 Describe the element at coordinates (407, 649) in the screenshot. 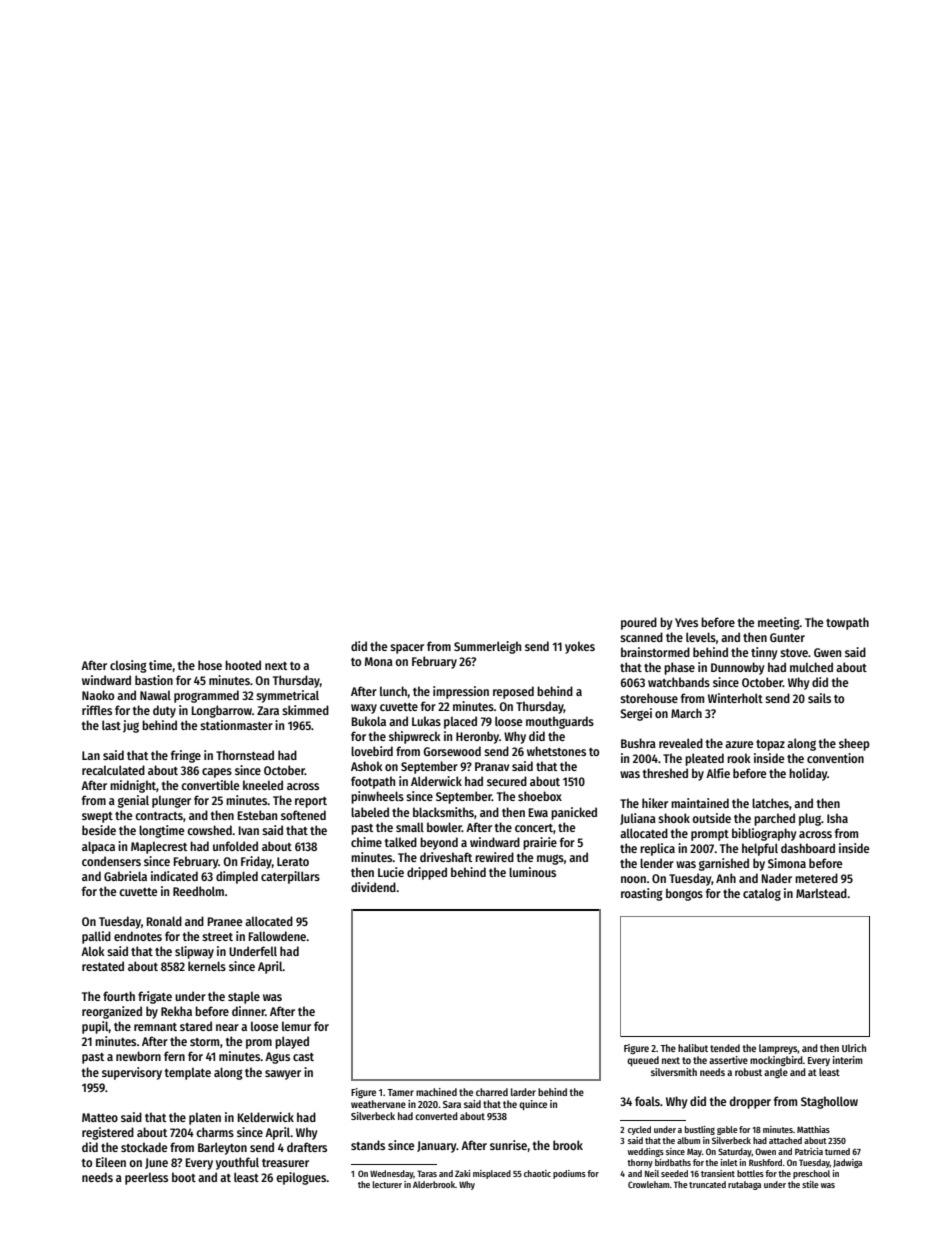

I see `spacer` at that location.
